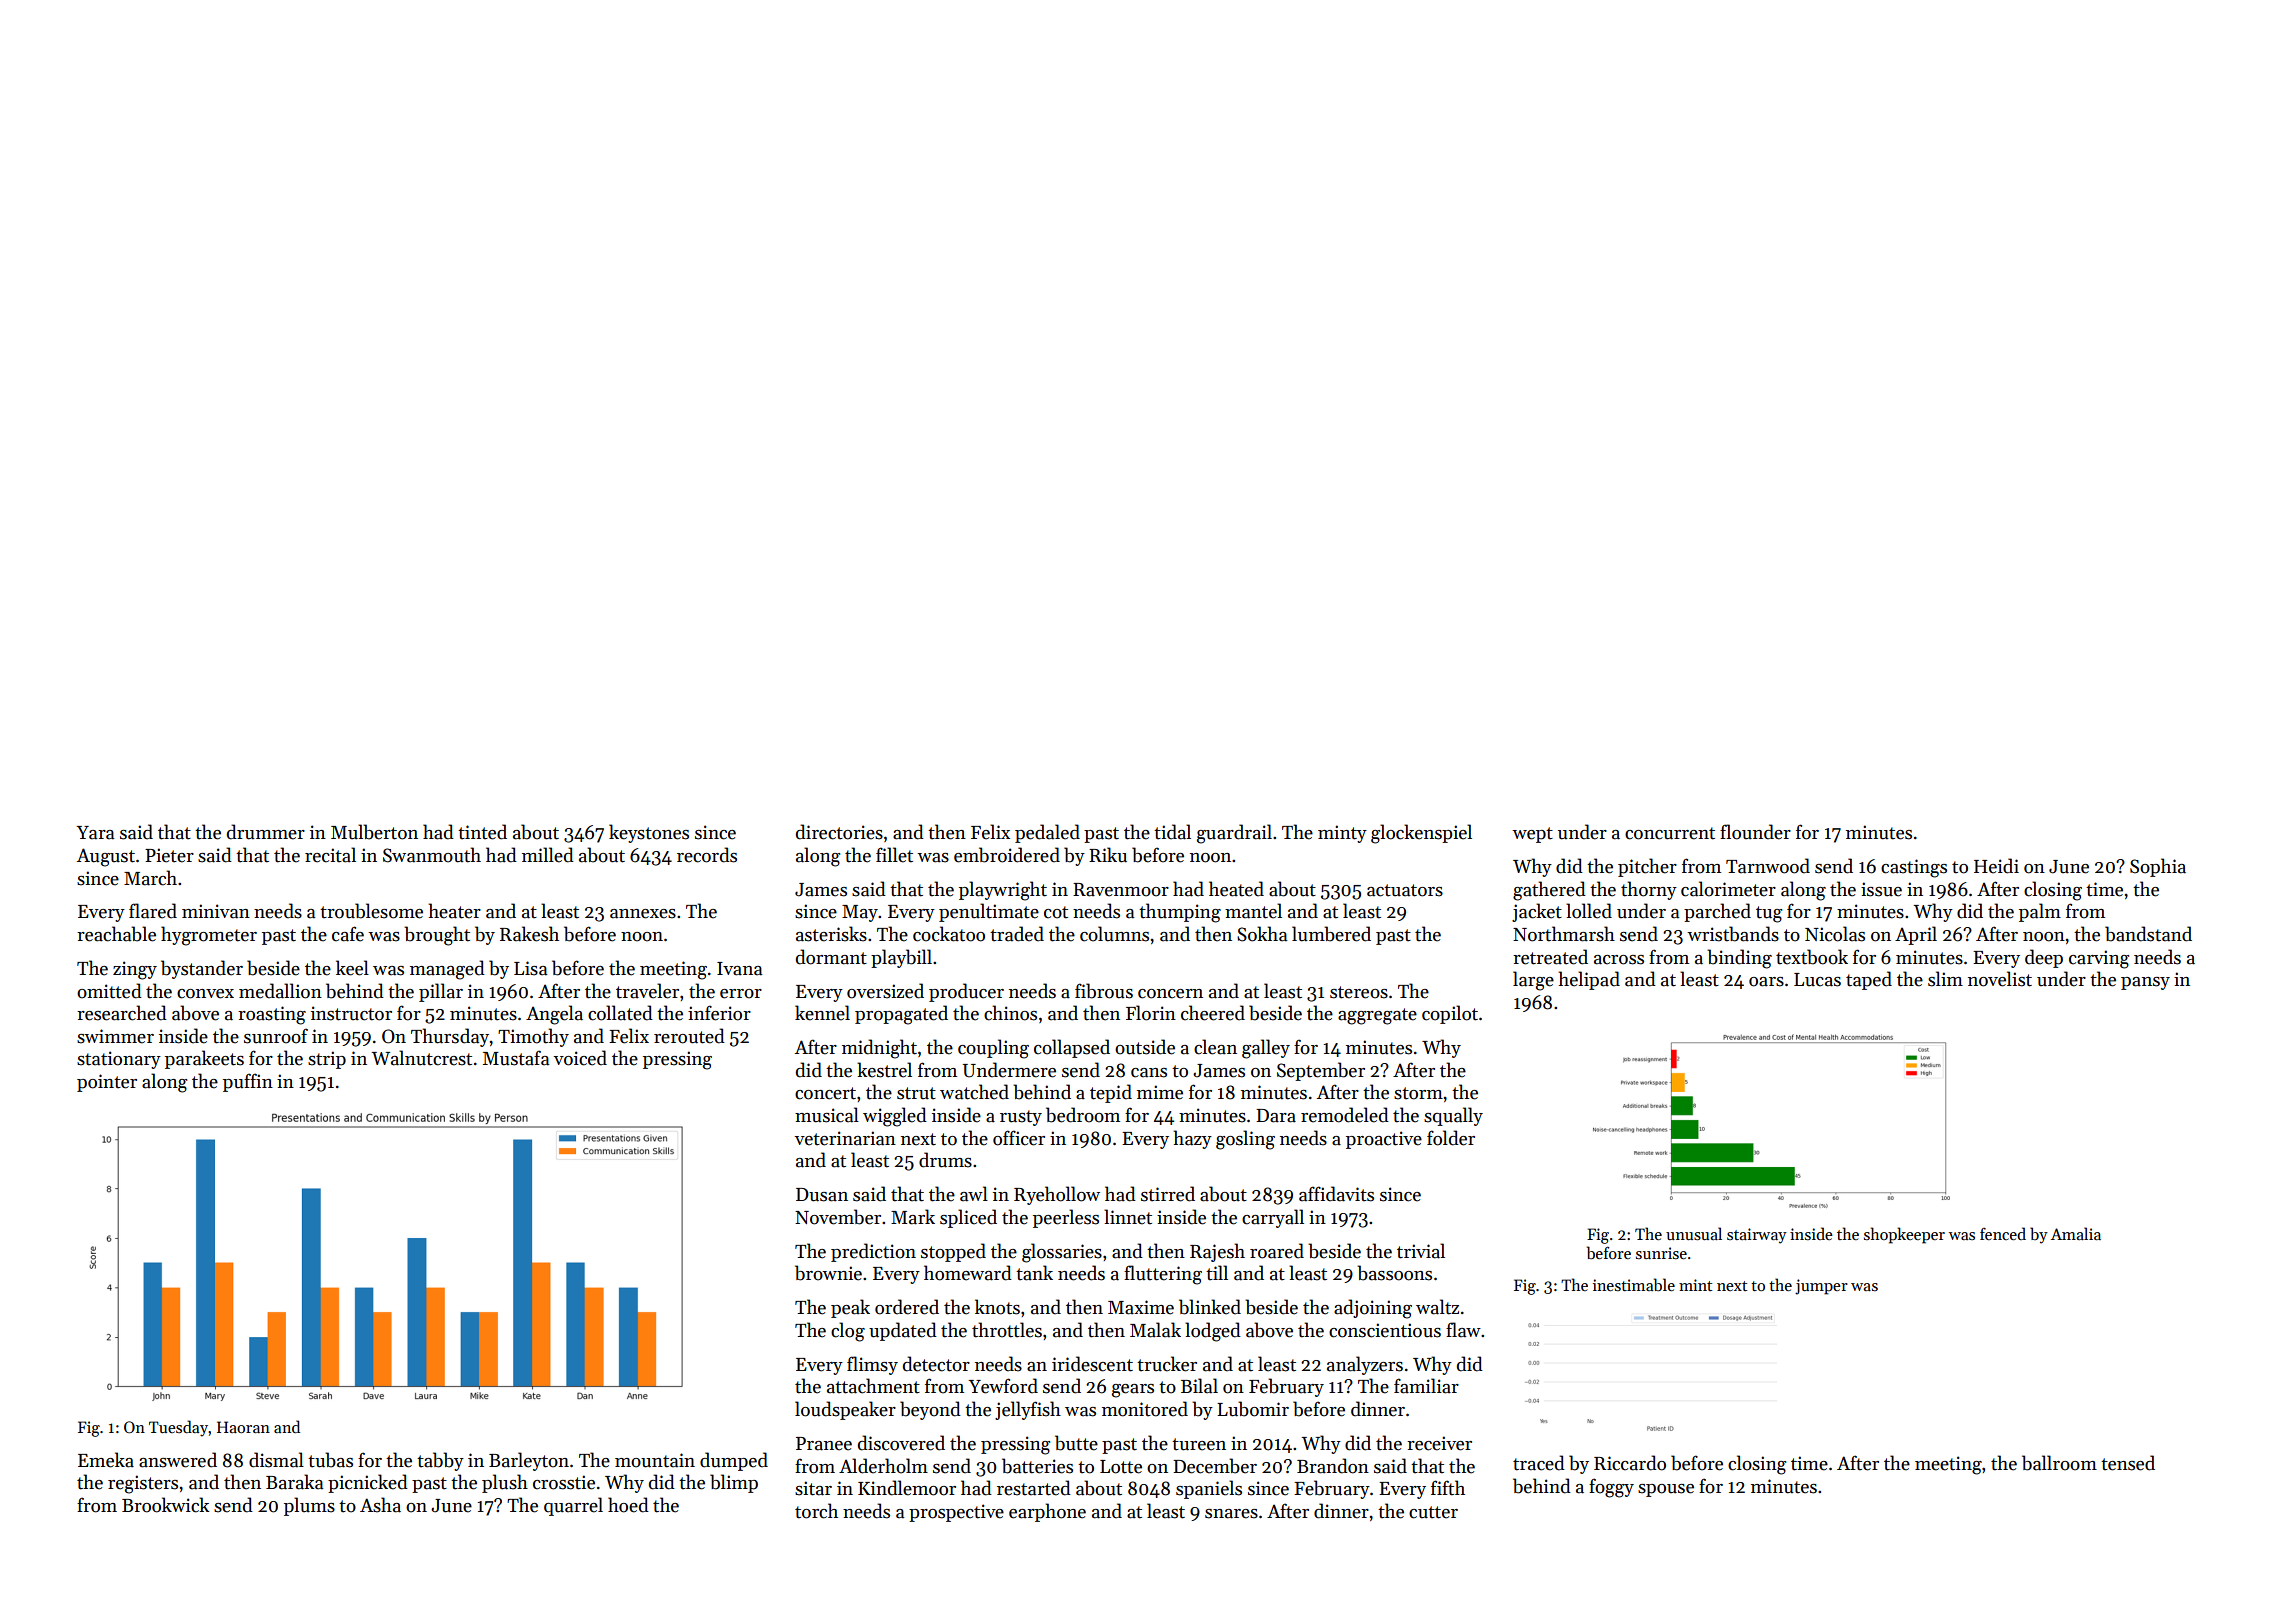 This screenshot has height=1614, width=2282. Describe the element at coordinates (1670, 833) in the screenshot. I see `concurrent` at that location.
